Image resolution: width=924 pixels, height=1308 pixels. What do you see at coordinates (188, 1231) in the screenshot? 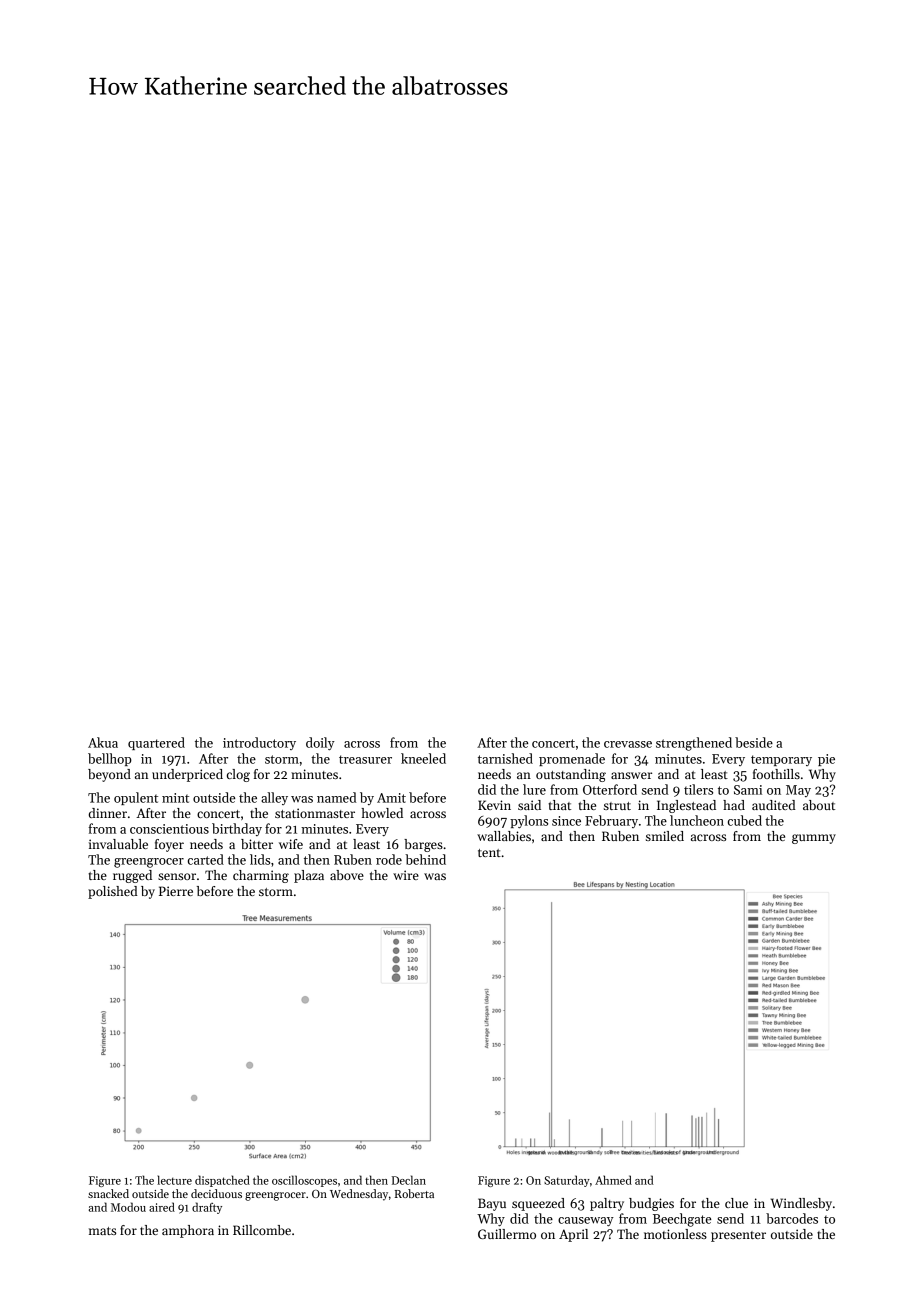
I see `amphora` at bounding box center [188, 1231].
